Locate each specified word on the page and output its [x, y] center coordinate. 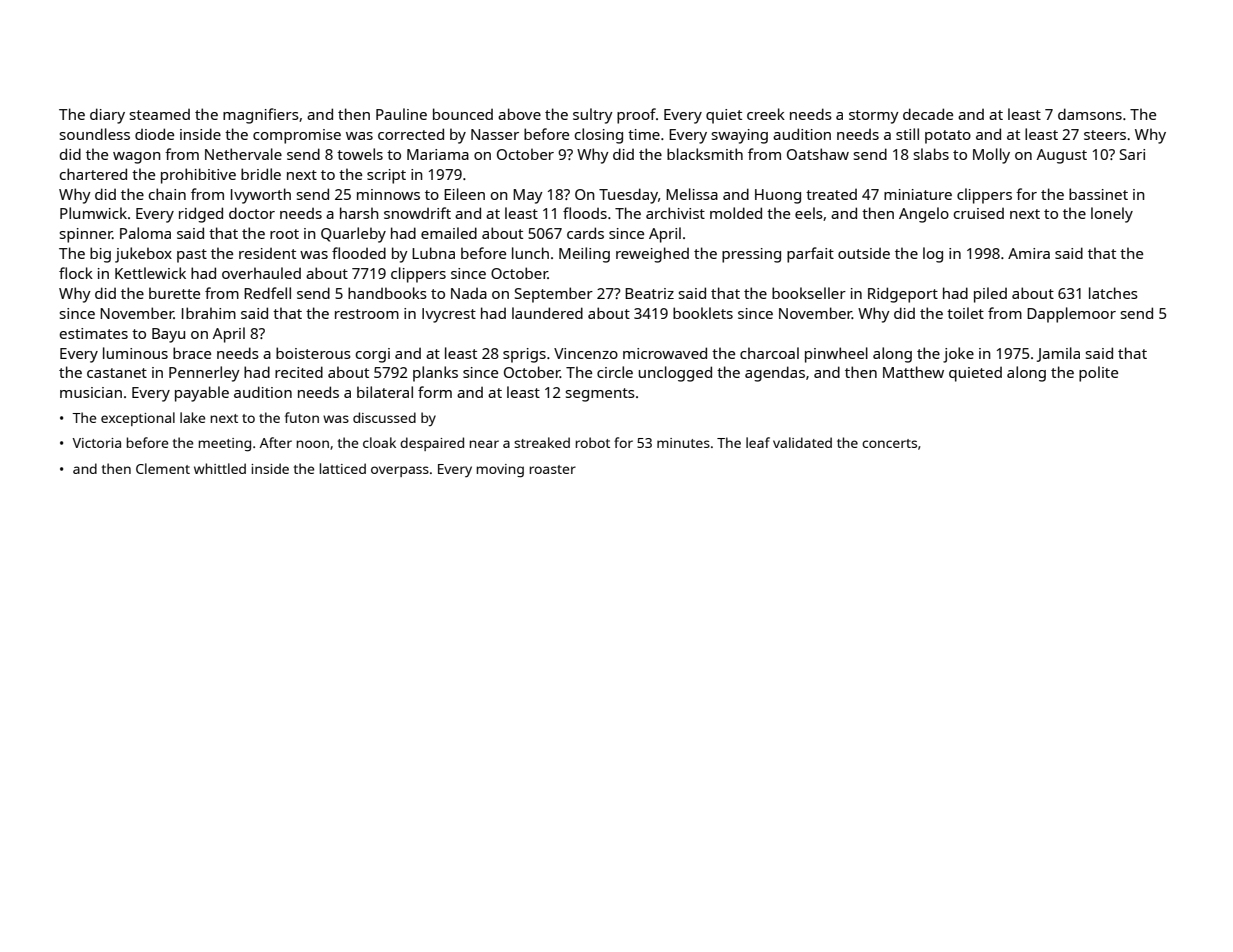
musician [91, 392]
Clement [163, 468]
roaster [553, 469]
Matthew [913, 372]
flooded [359, 253]
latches [1113, 293]
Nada [469, 293]
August [1062, 156]
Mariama [438, 154]
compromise [297, 136]
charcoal [769, 353]
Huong [778, 196]
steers [1105, 135]
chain [167, 194]
